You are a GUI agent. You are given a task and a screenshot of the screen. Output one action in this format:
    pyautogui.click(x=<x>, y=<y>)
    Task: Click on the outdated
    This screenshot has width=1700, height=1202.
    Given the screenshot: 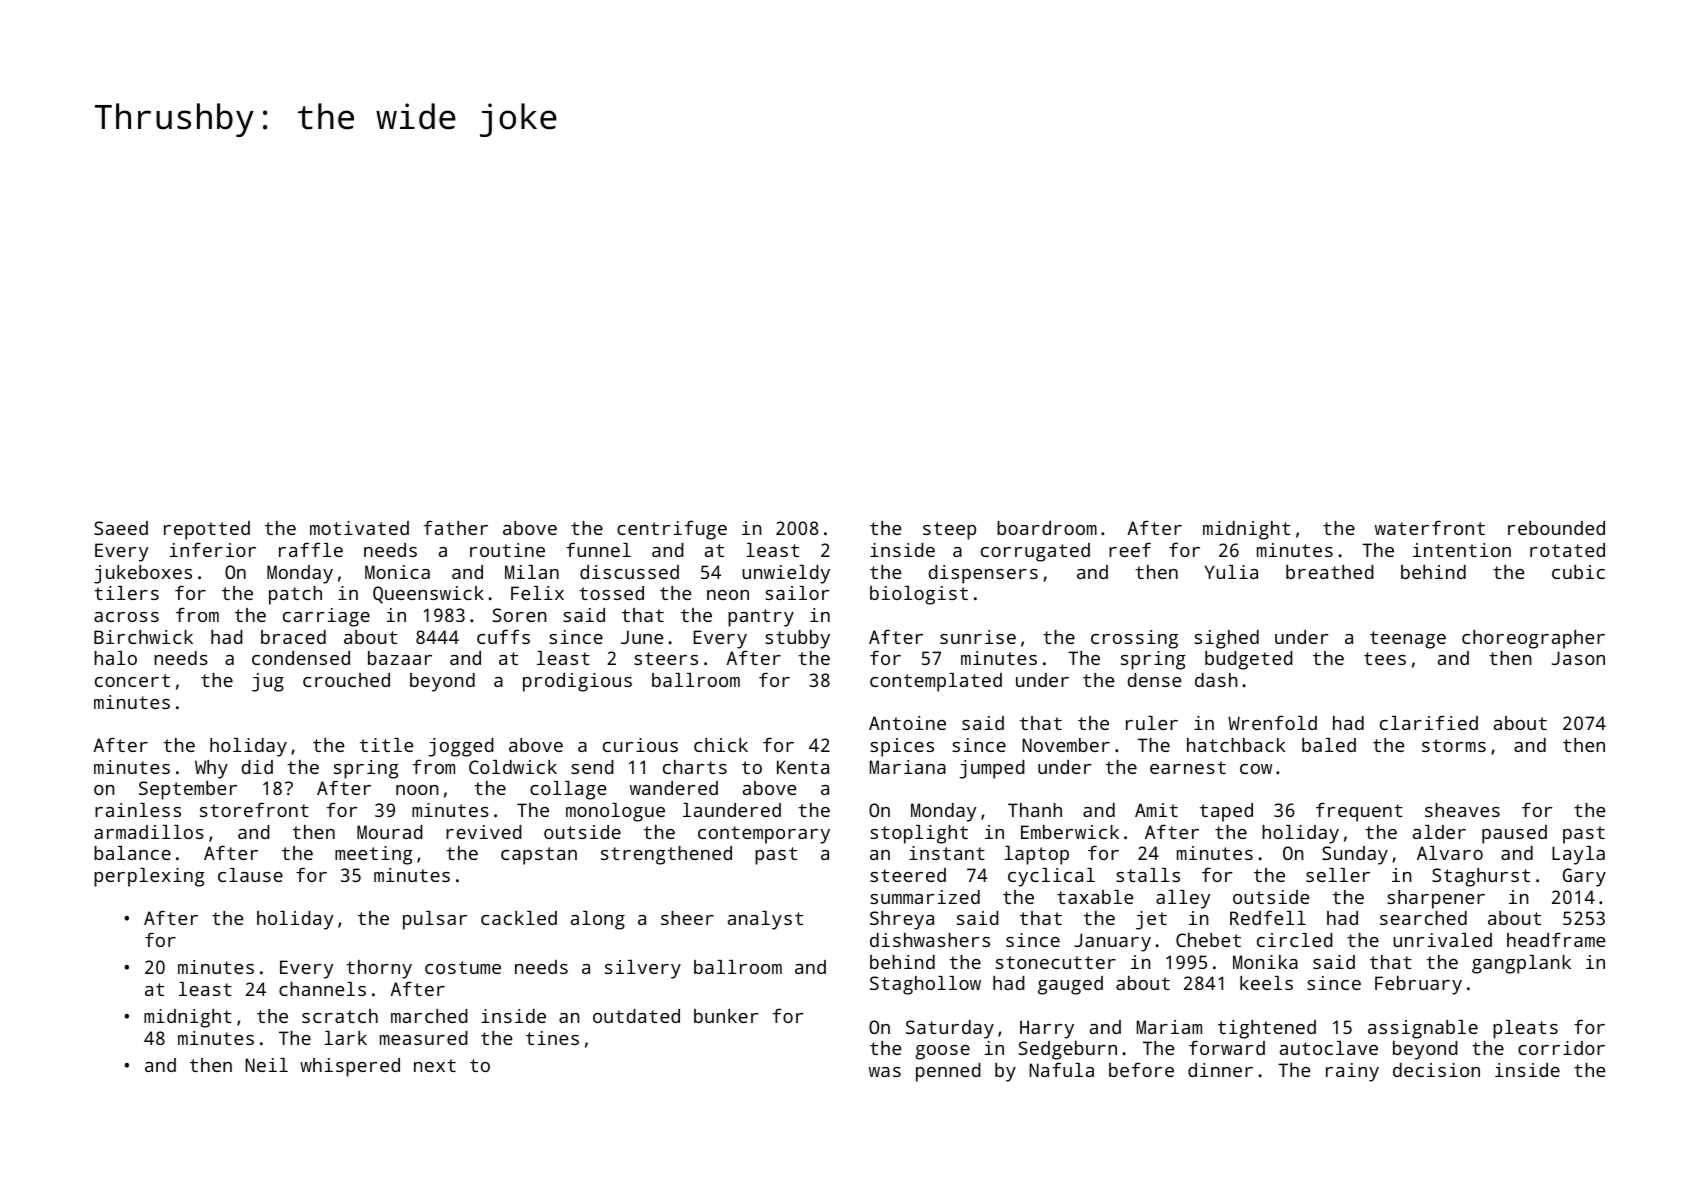 What is the action you would take?
    pyautogui.click(x=636, y=1016)
